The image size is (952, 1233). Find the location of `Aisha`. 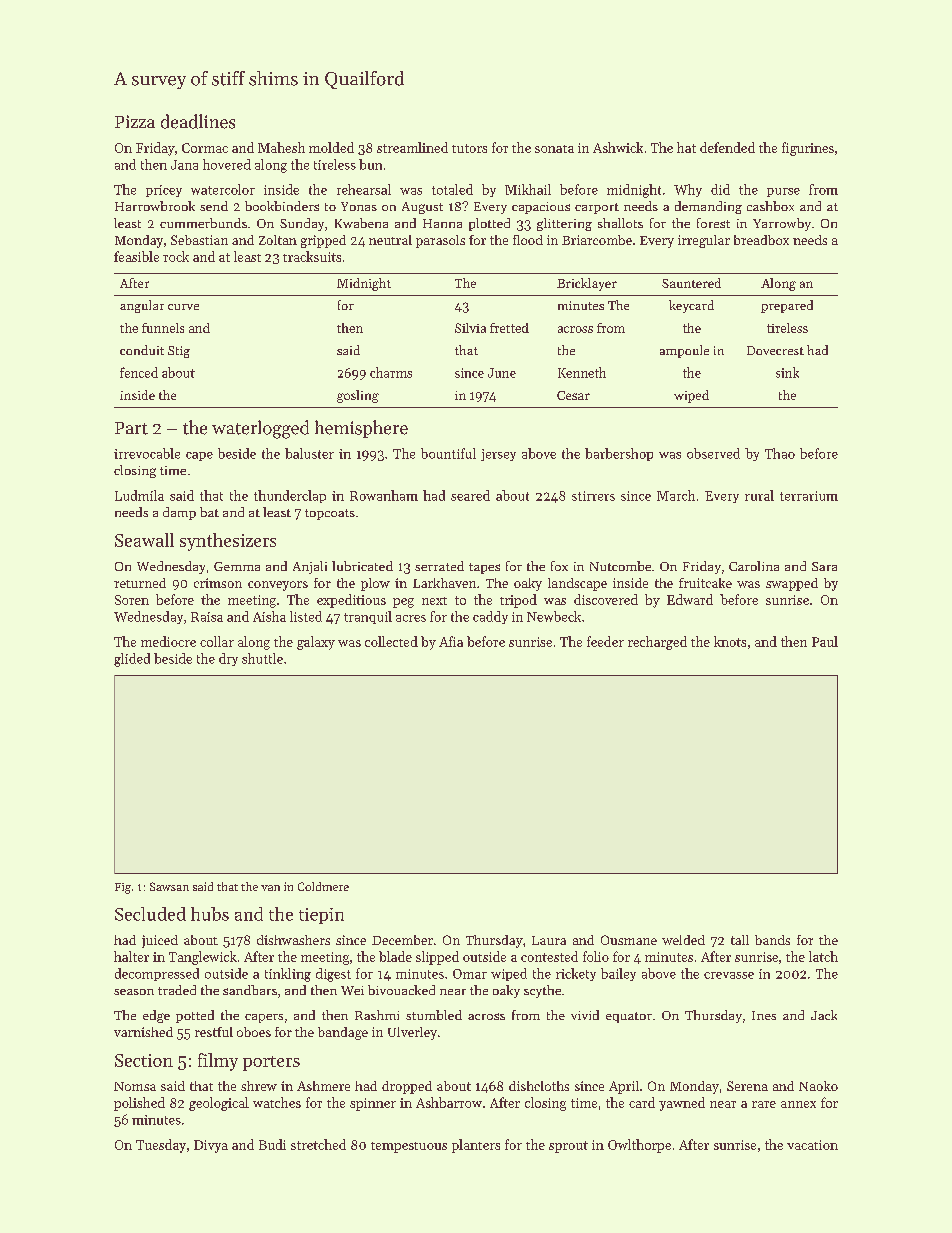

Aisha is located at coordinates (269, 616).
